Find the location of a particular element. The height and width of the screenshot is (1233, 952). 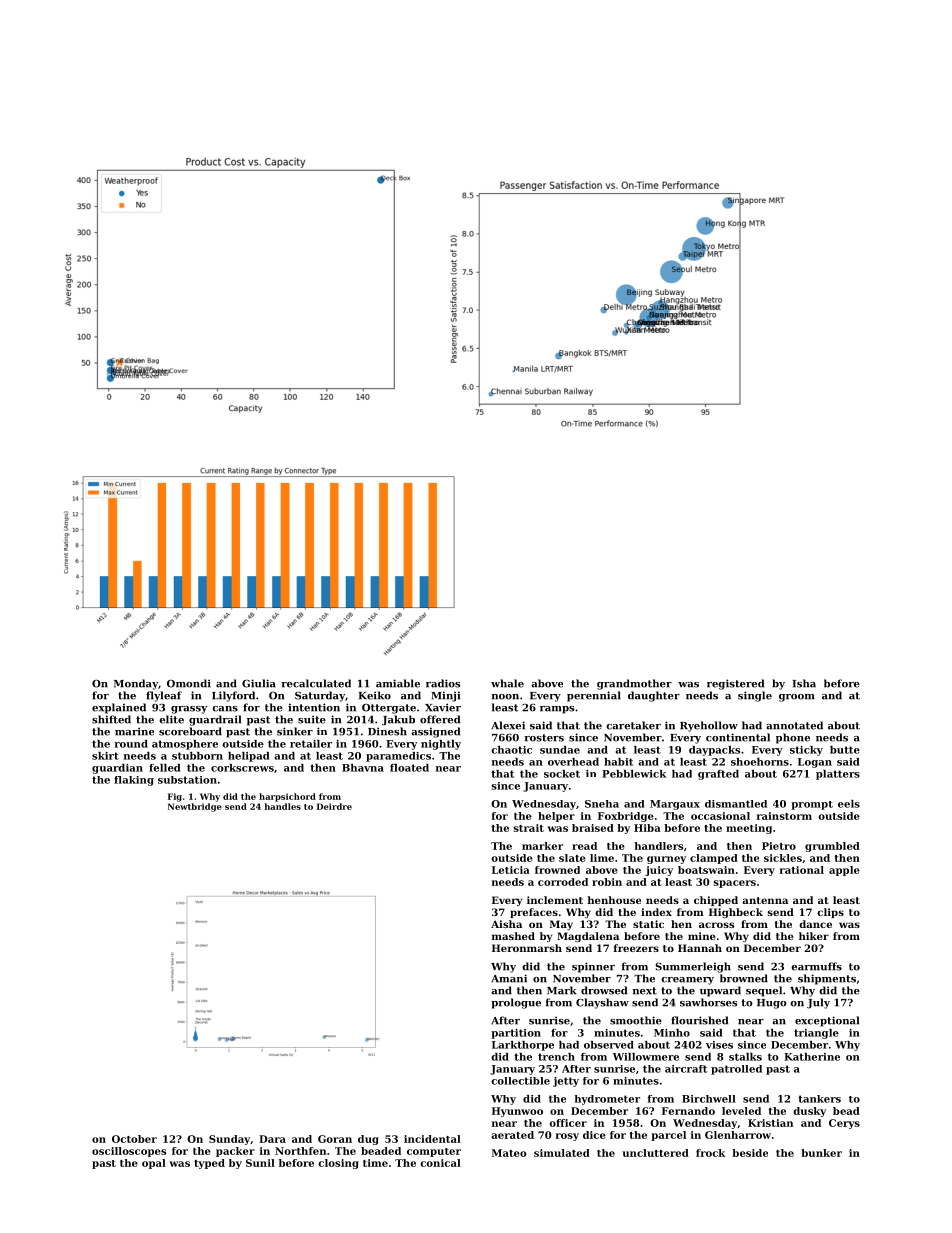

meeting is located at coordinates (749, 829).
